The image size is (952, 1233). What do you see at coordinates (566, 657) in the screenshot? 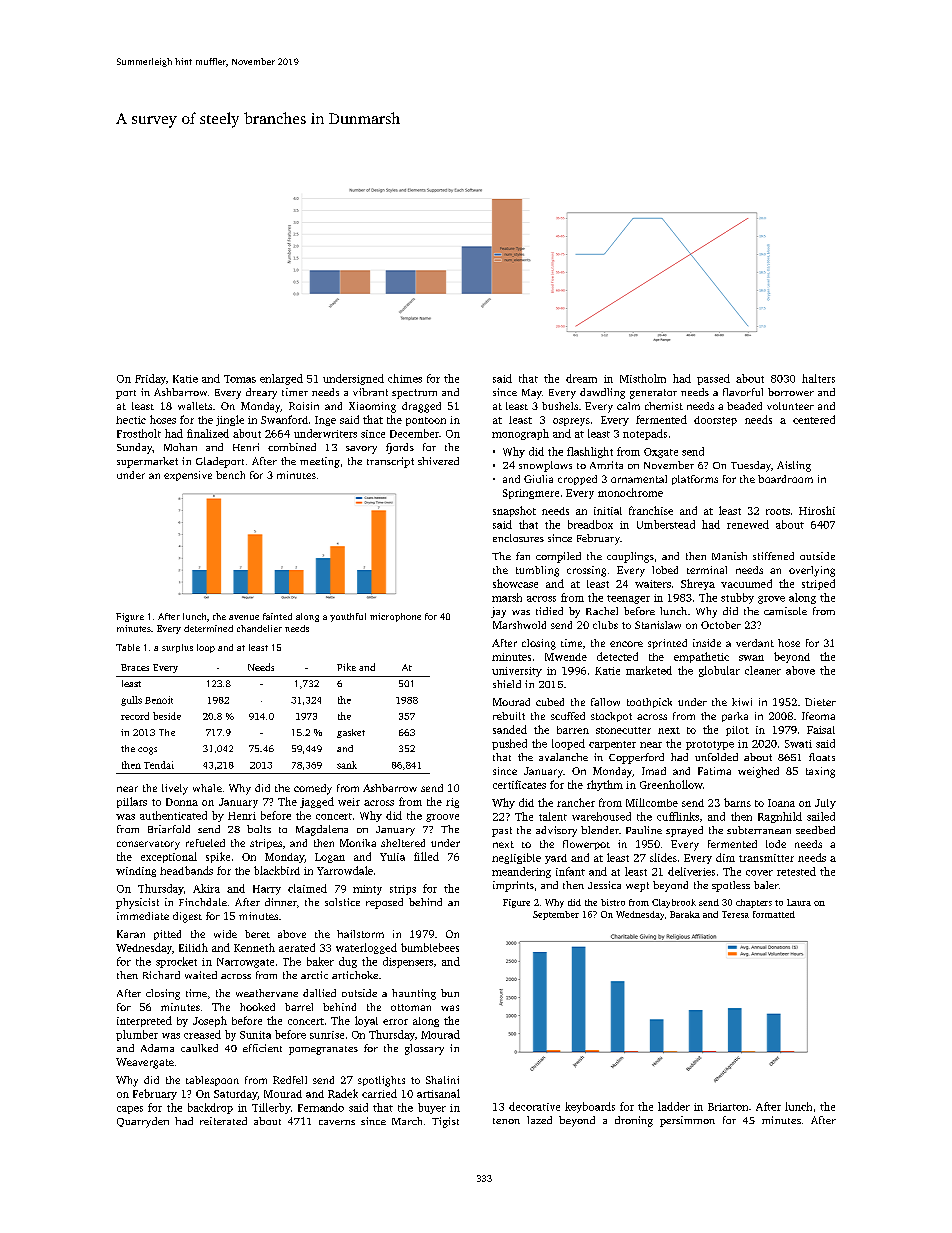
I see `Mwende` at bounding box center [566, 657].
